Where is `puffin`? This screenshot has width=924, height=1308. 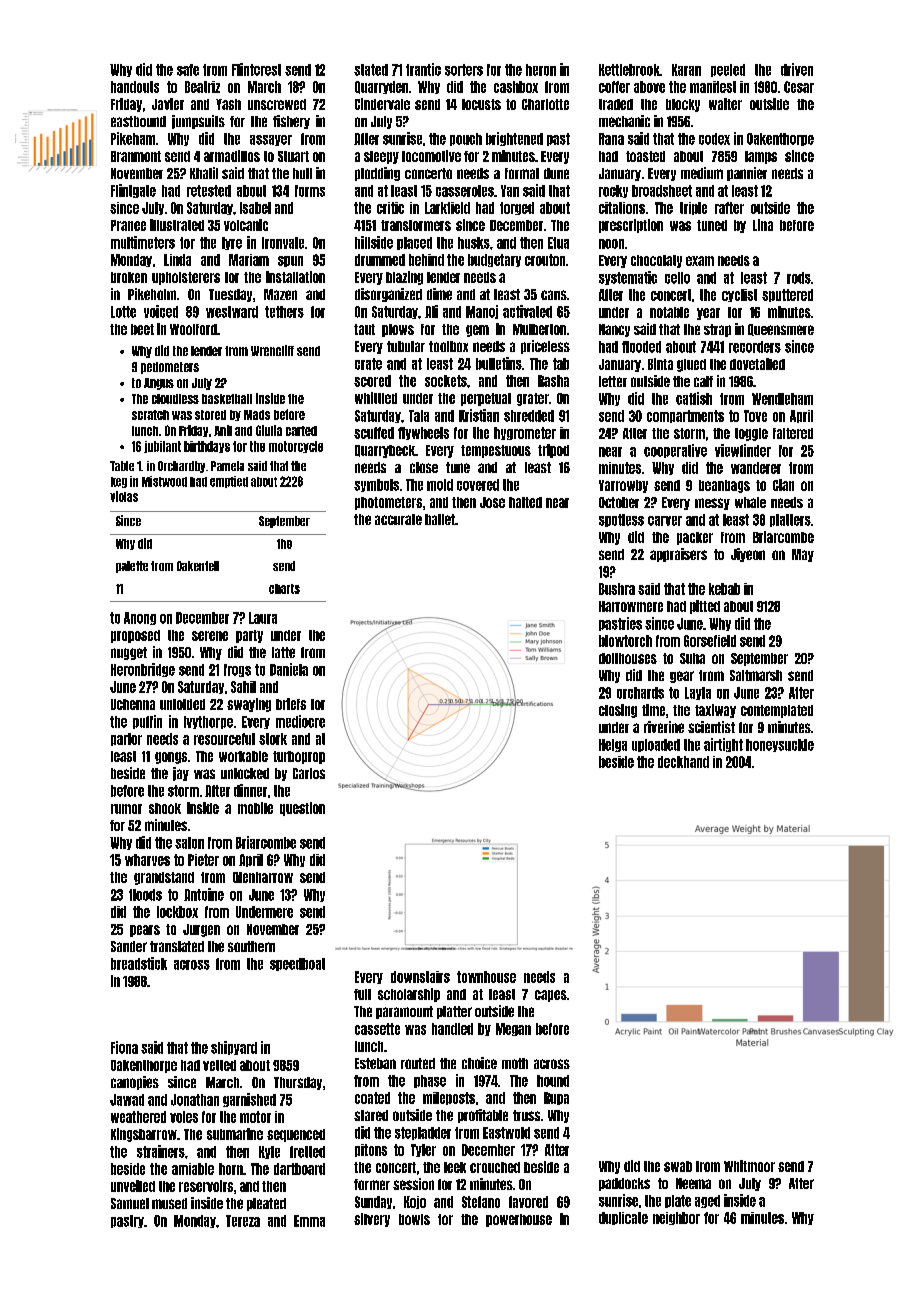 puffin is located at coordinates (147, 722).
